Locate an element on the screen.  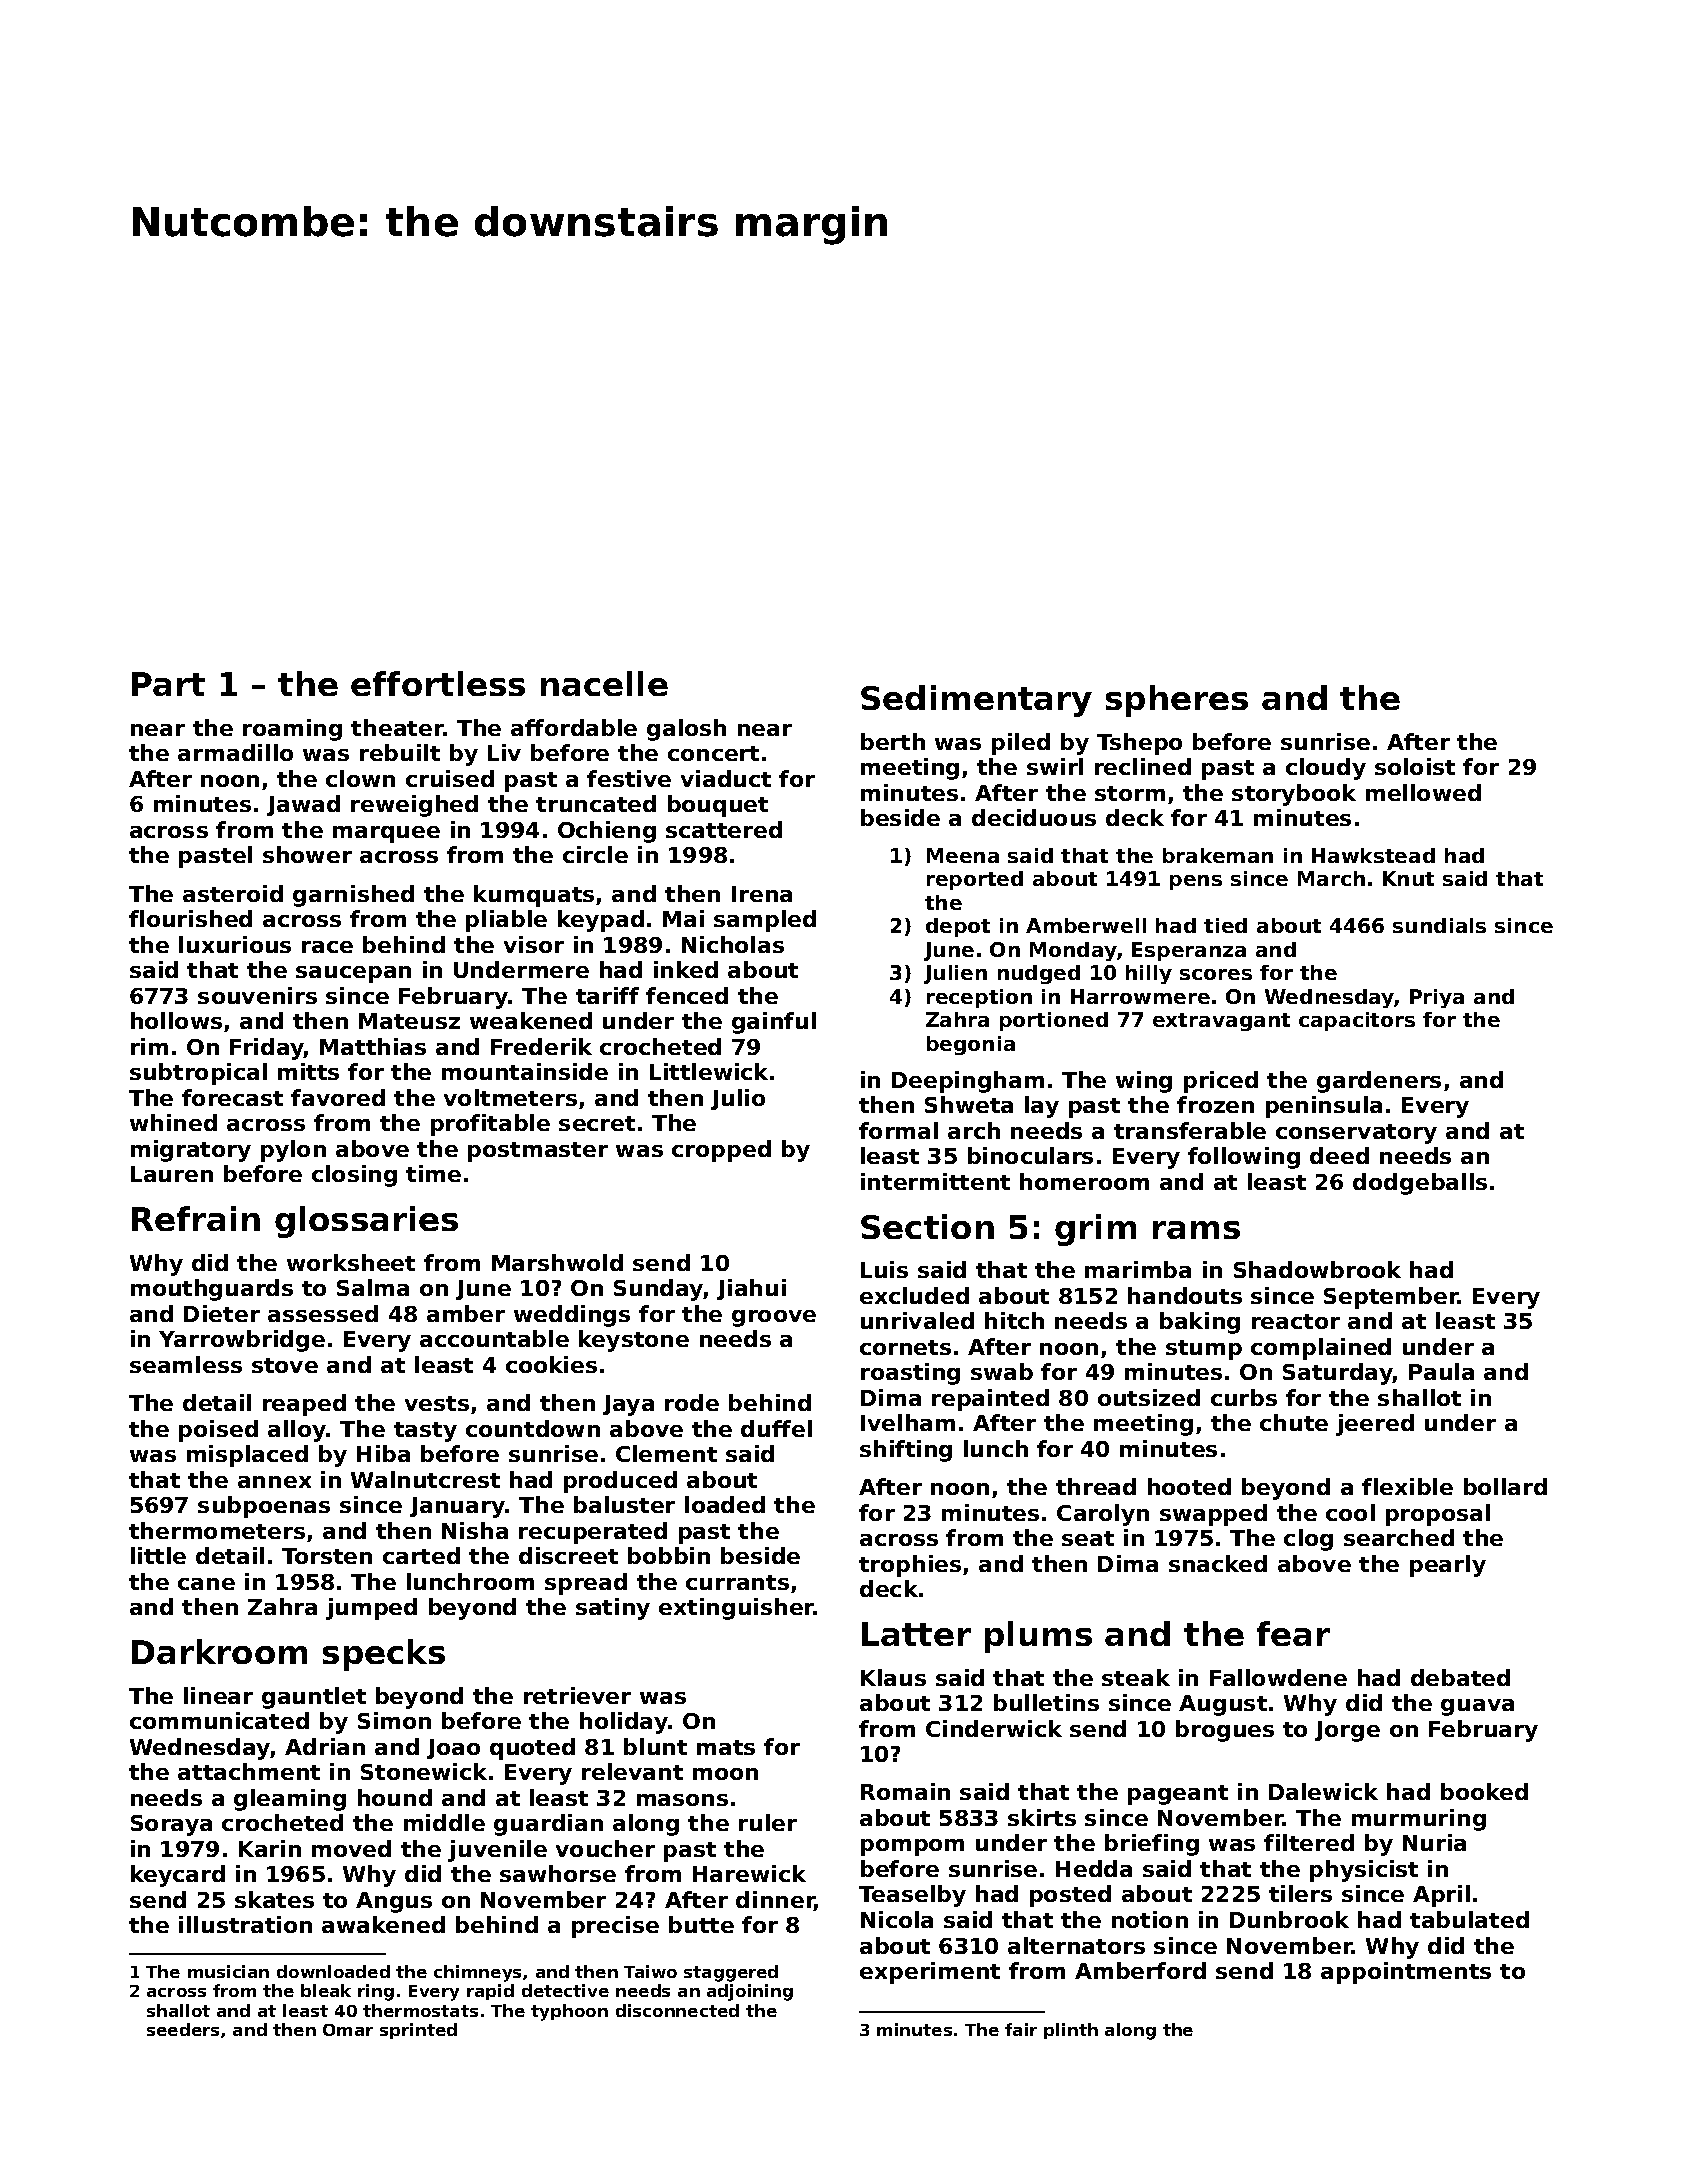
nacelle is located at coordinates (604, 683).
